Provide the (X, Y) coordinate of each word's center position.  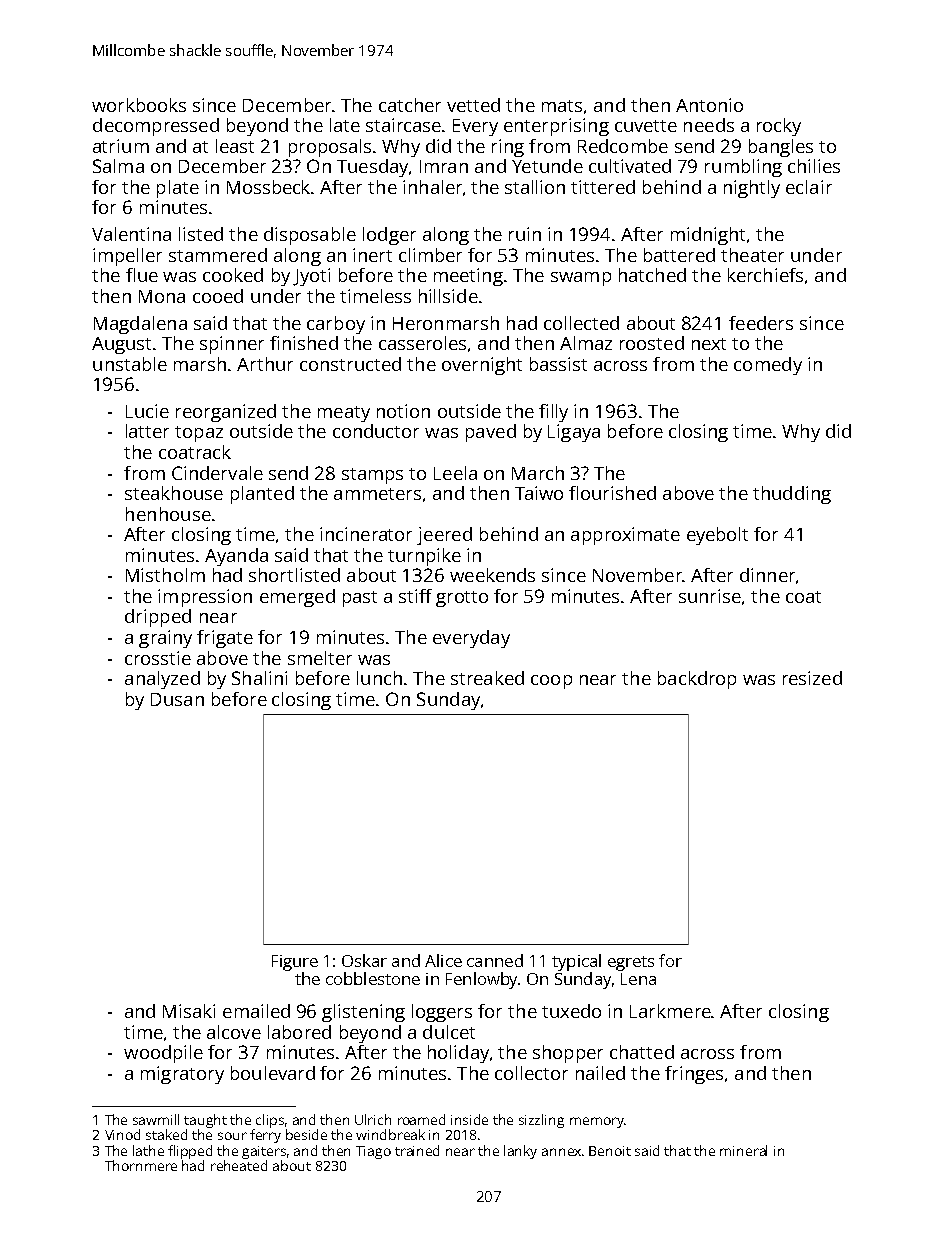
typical (576, 962)
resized (812, 678)
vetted (473, 105)
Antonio (709, 105)
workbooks (139, 105)
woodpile (163, 1054)
